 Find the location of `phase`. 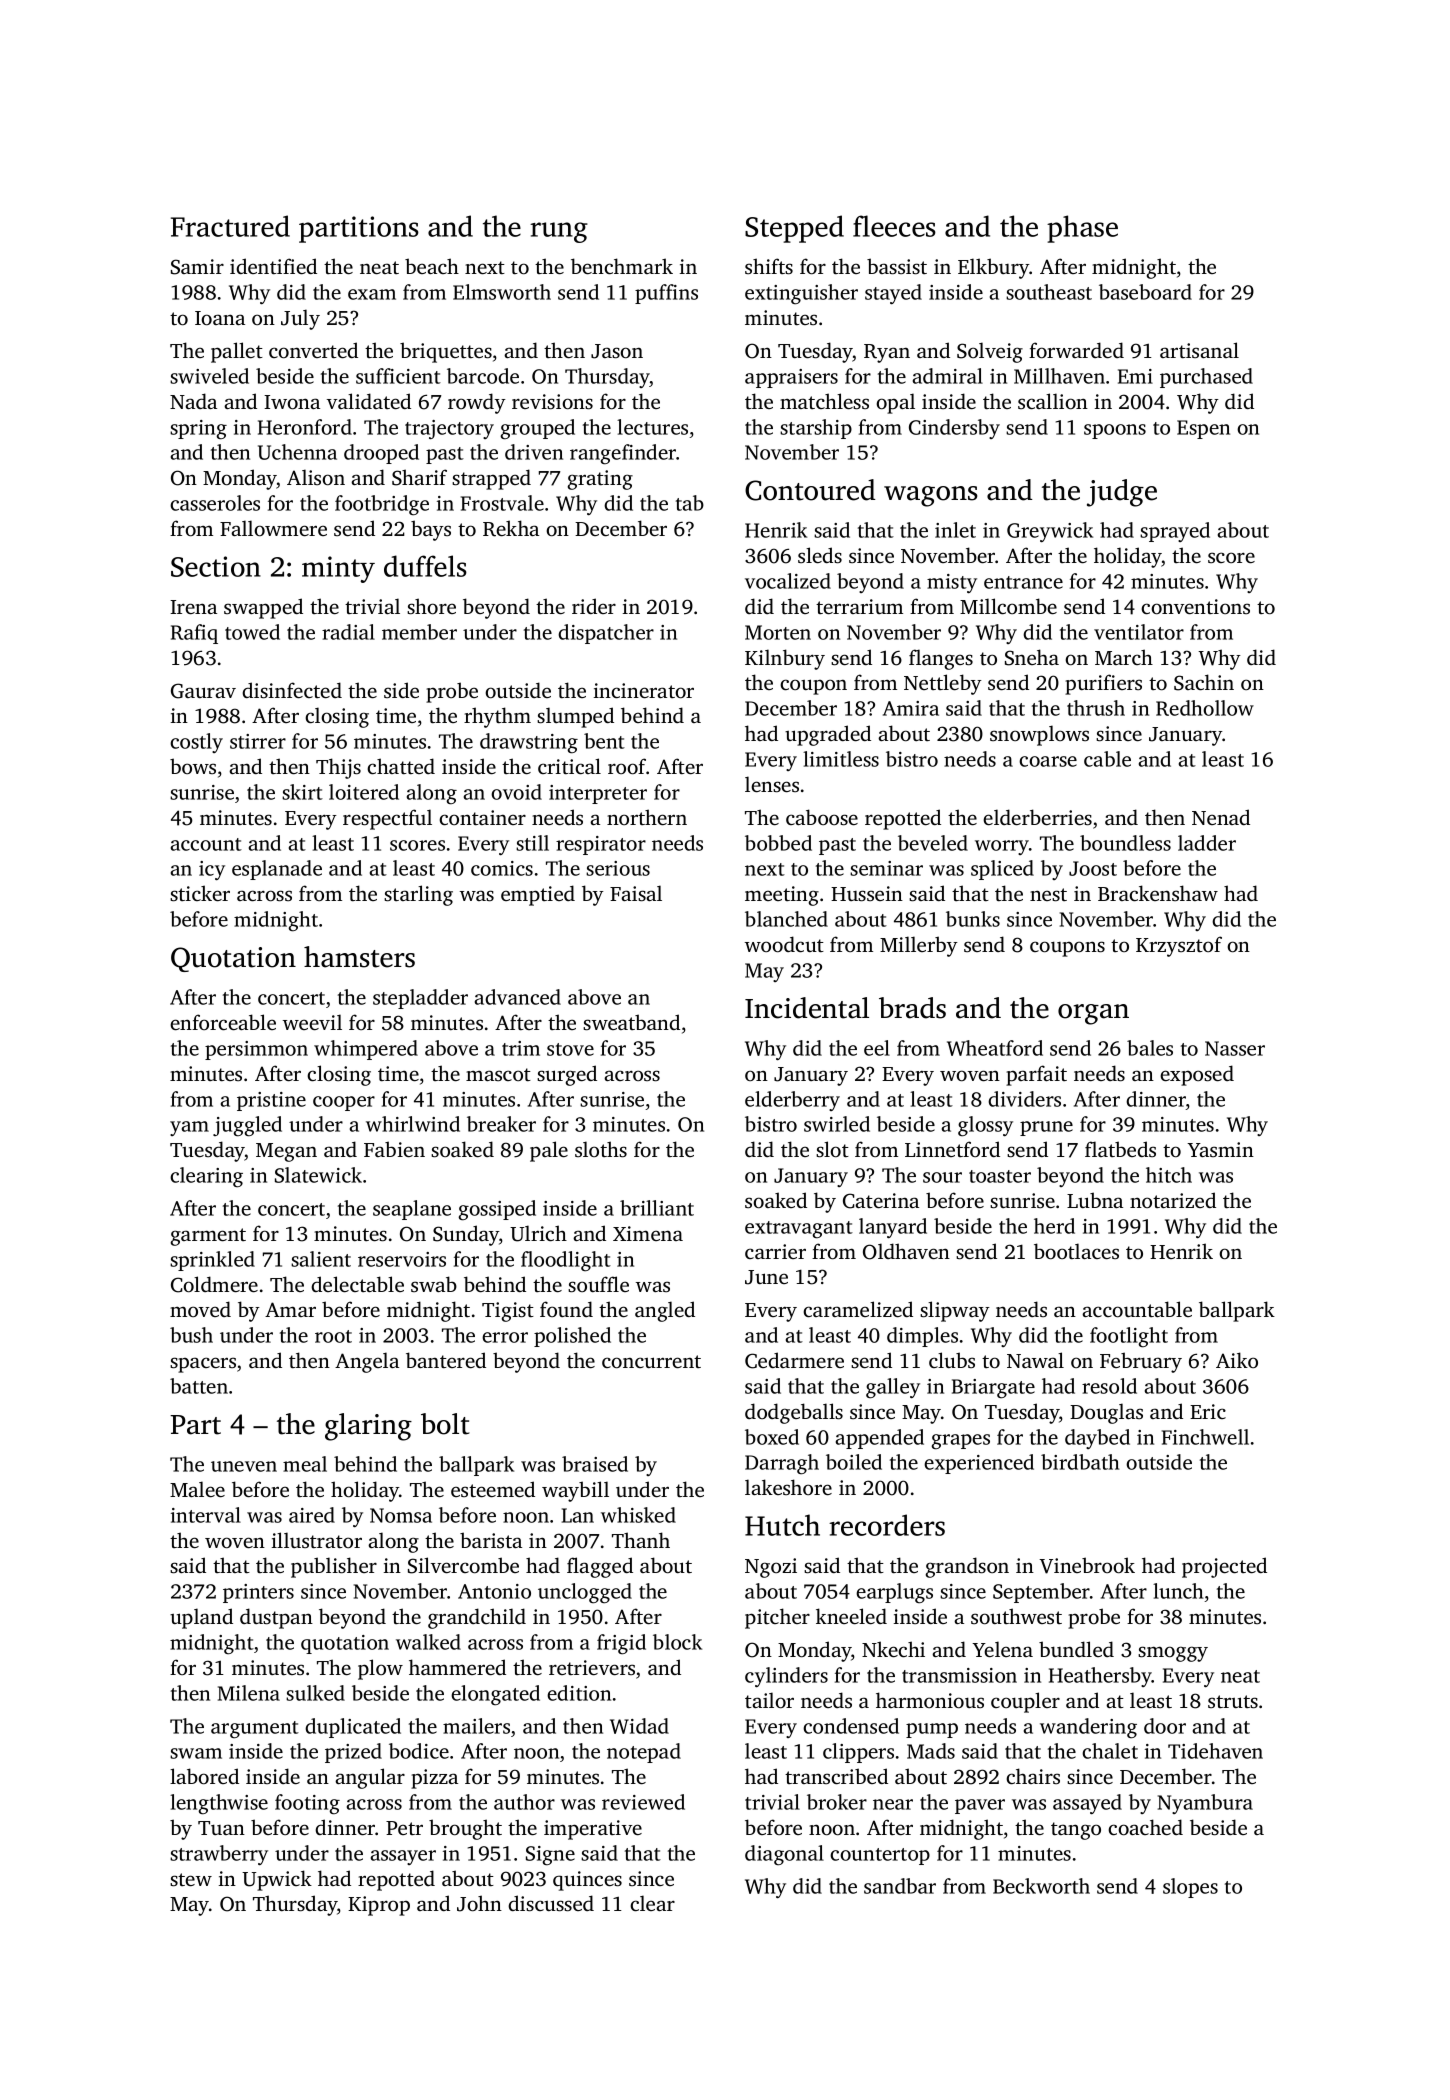

phase is located at coordinates (1082, 229).
